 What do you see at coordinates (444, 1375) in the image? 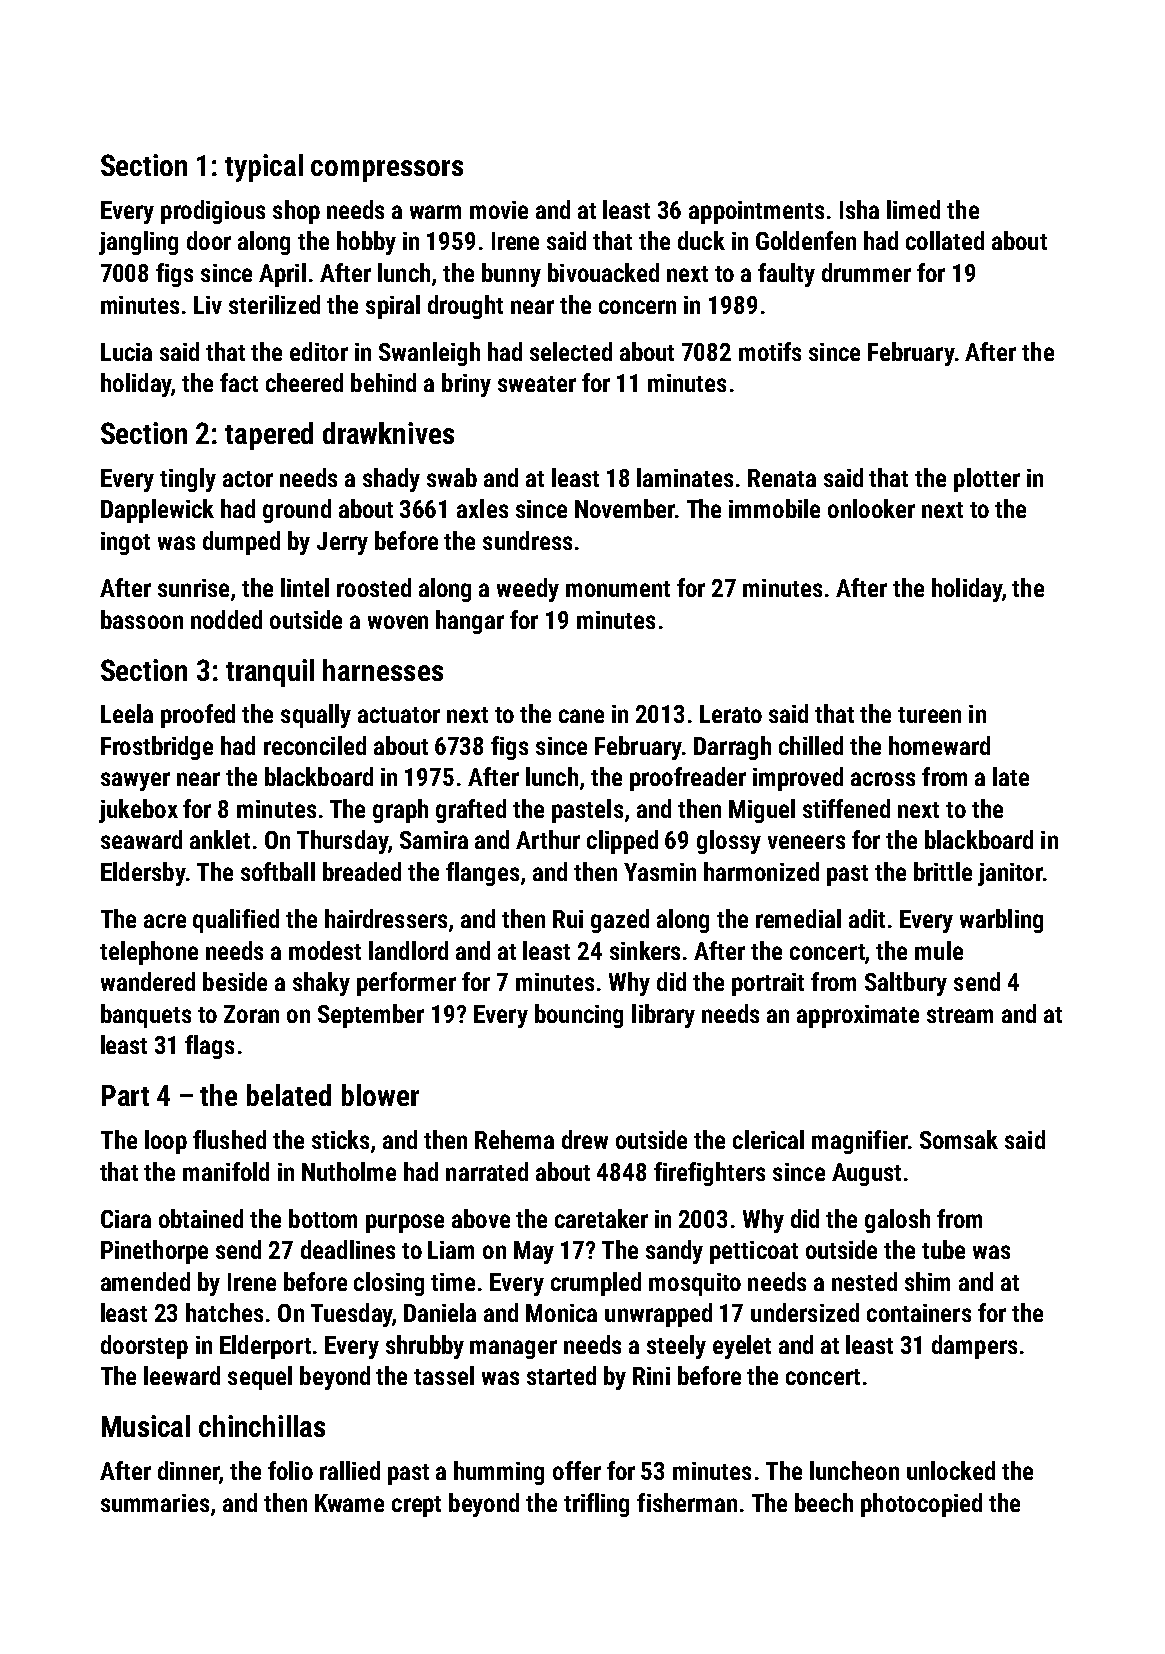
I see `tassel` at bounding box center [444, 1375].
